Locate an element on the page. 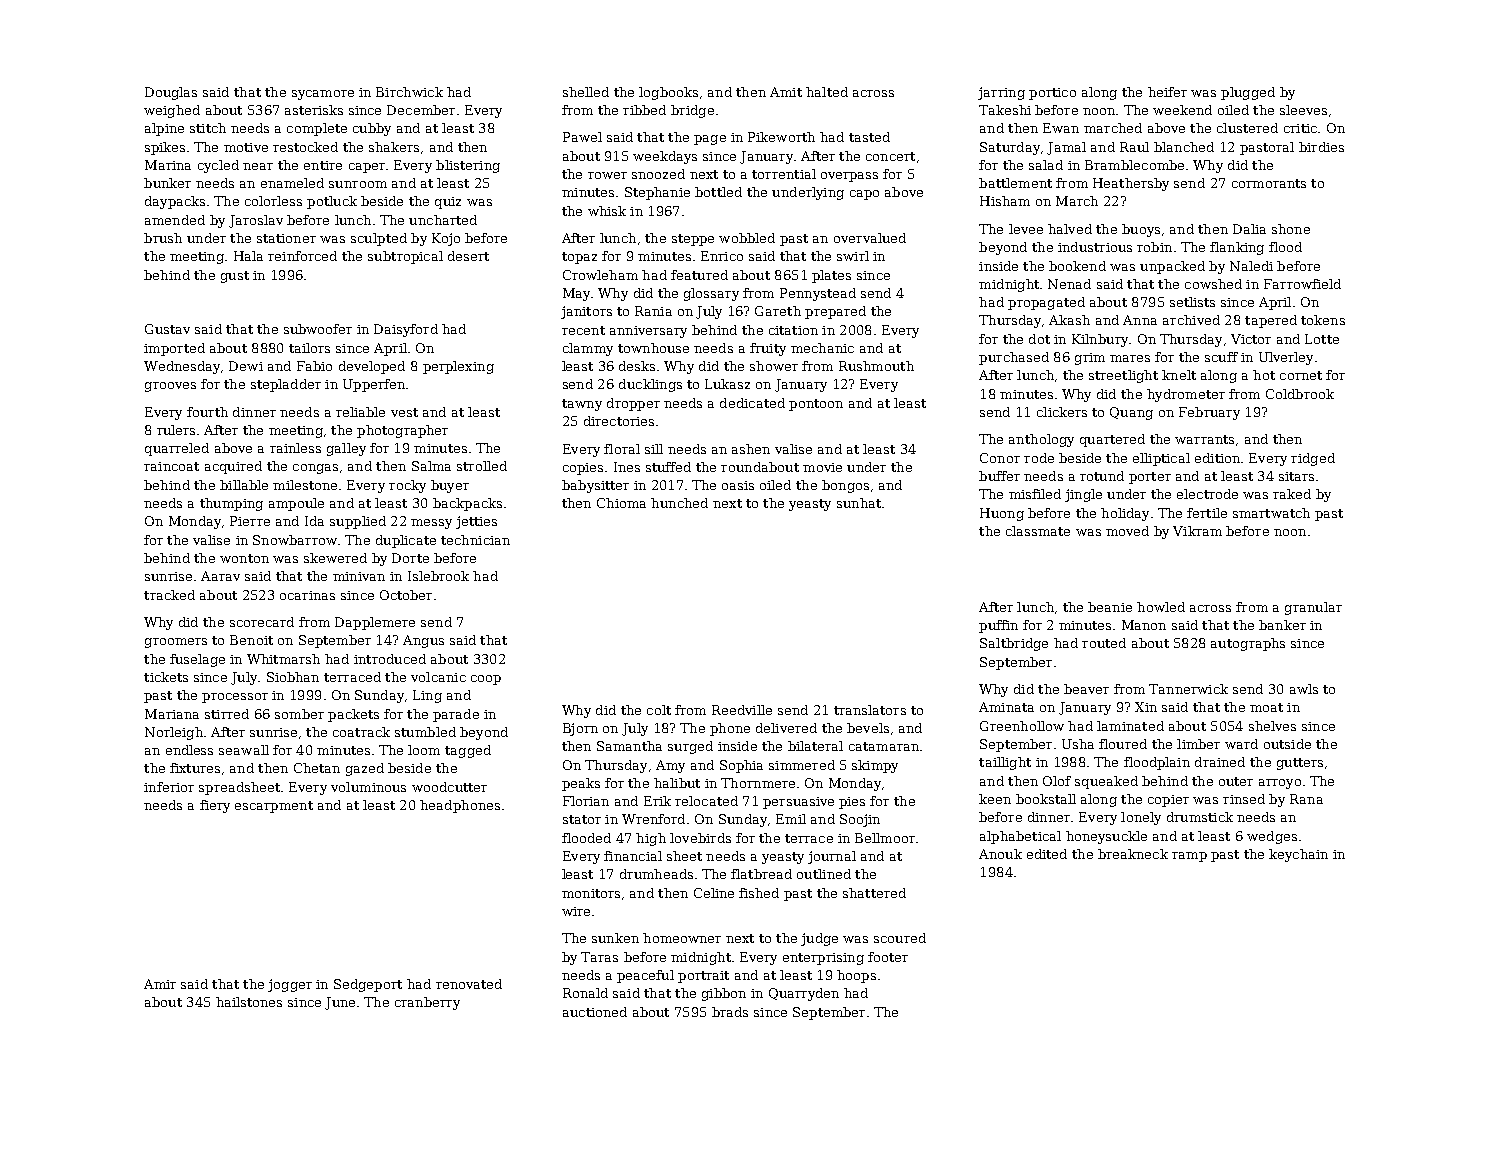 The image size is (1490, 1151). rulers is located at coordinates (176, 430).
